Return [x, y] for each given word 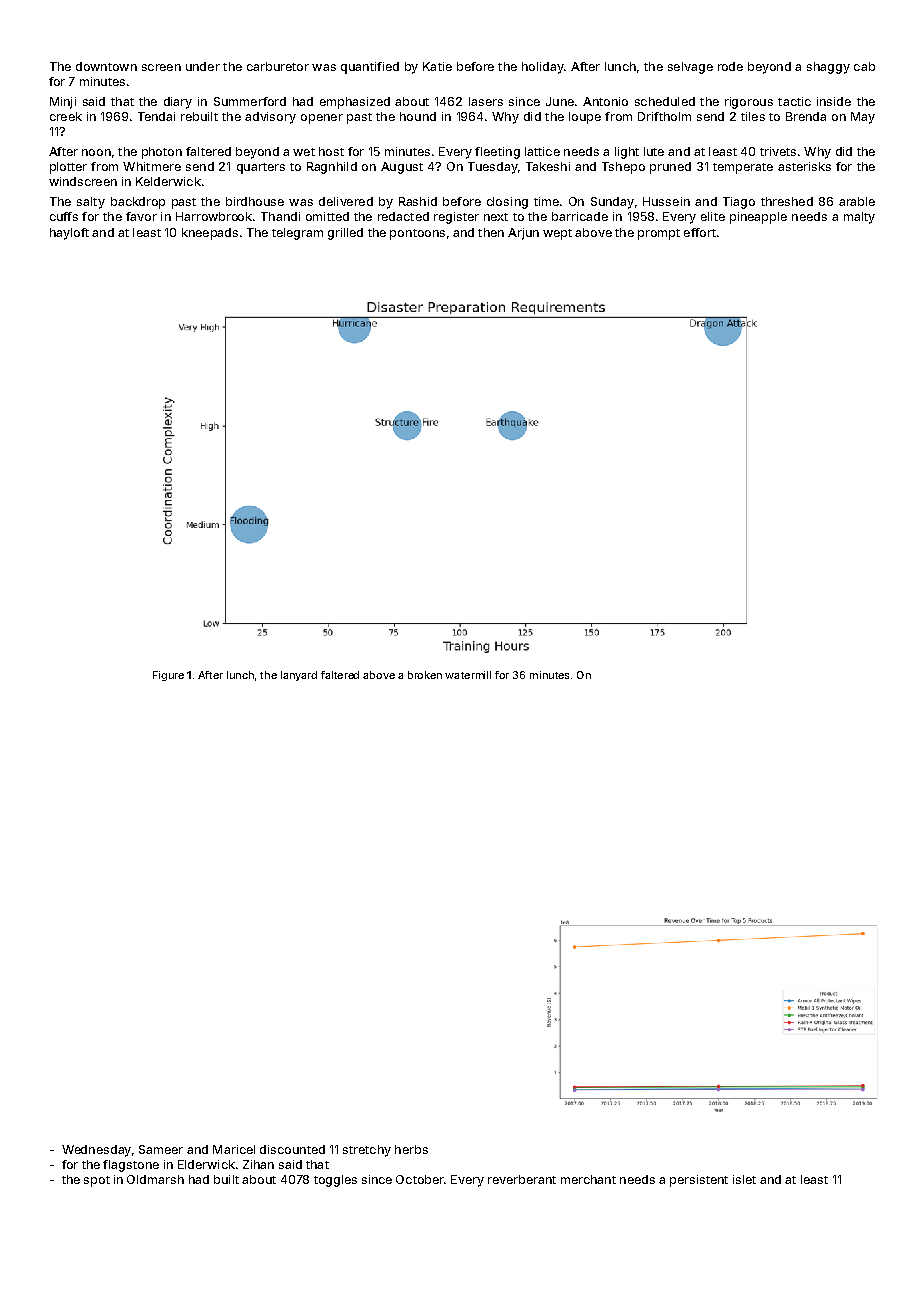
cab [864, 66]
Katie [437, 66]
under [203, 66]
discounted [292, 1149]
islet [744, 1179]
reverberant [522, 1179]
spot [97, 1181]
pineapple [758, 218]
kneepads [210, 234]
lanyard [299, 676]
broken [425, 675]
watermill [468, 675]
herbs [411, 1149]
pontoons [417, 234]
